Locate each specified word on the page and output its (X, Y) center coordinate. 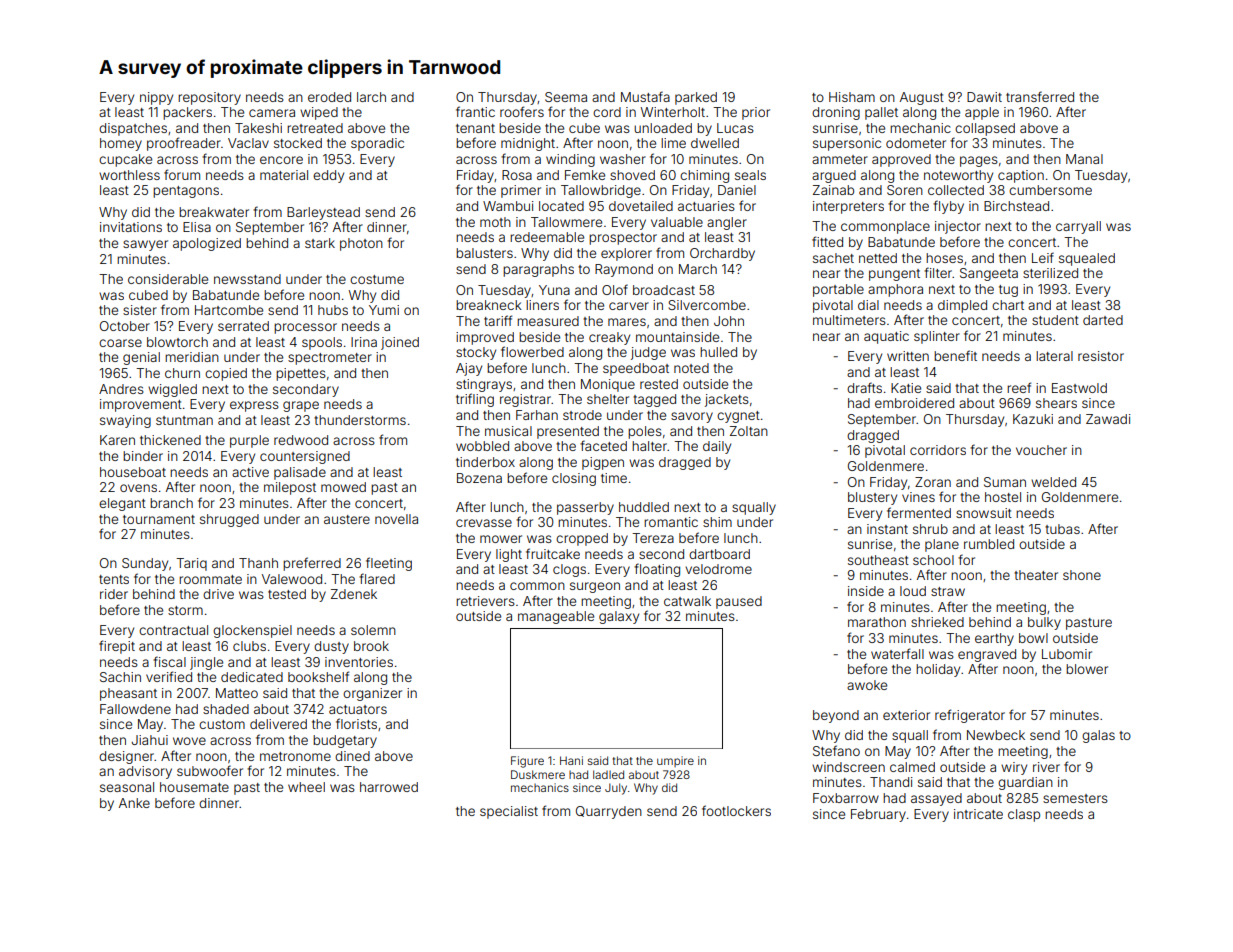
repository (209, 98)
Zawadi (1108, 419)
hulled (718, 352)
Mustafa (645, 96)
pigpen (603, 463)
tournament (159, 519)
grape (301, 406)
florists (356, 723)
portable (838, 290)
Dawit (984, 97)
